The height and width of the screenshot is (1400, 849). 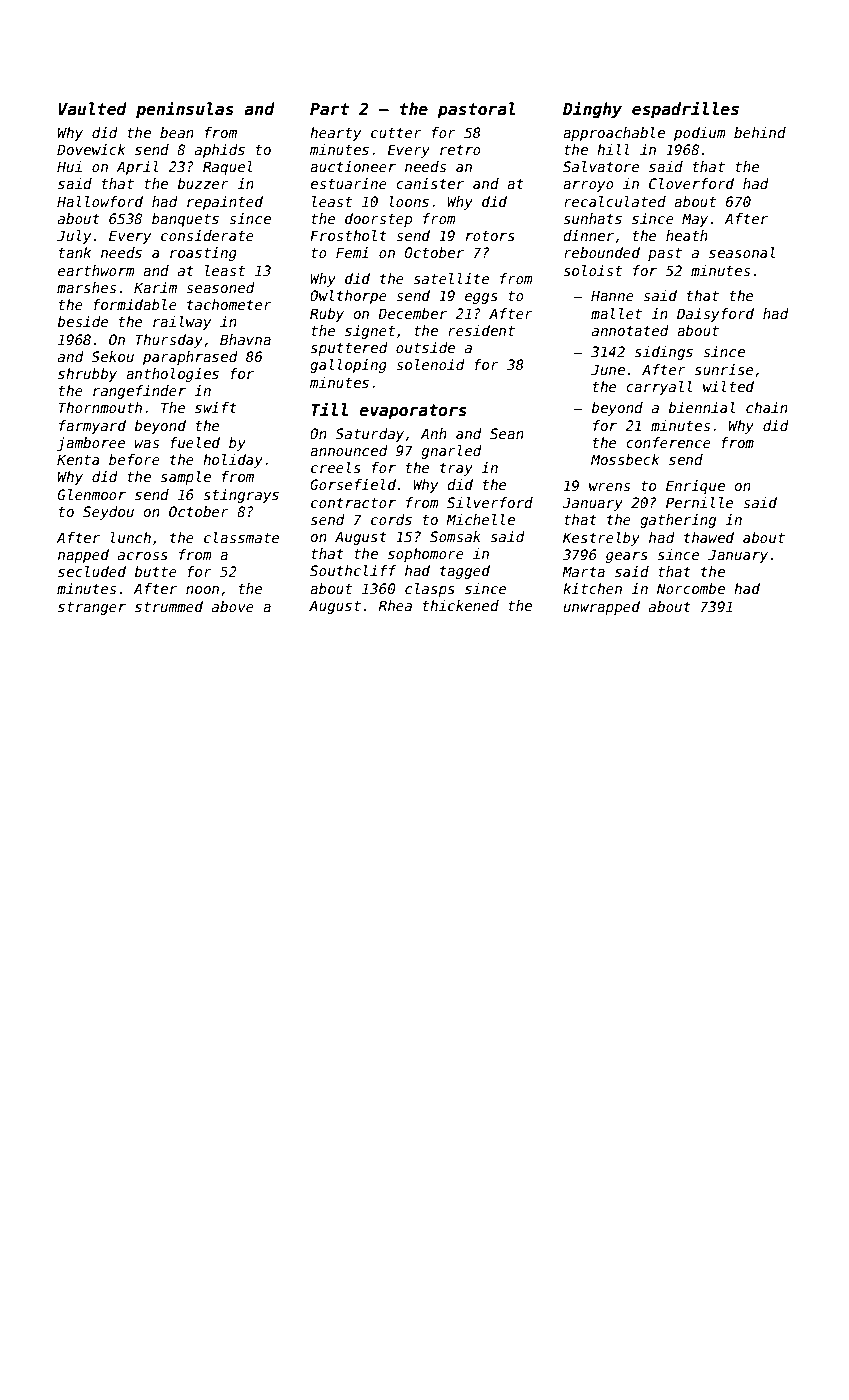 I want to click on above, so click(x=233, y=606).
